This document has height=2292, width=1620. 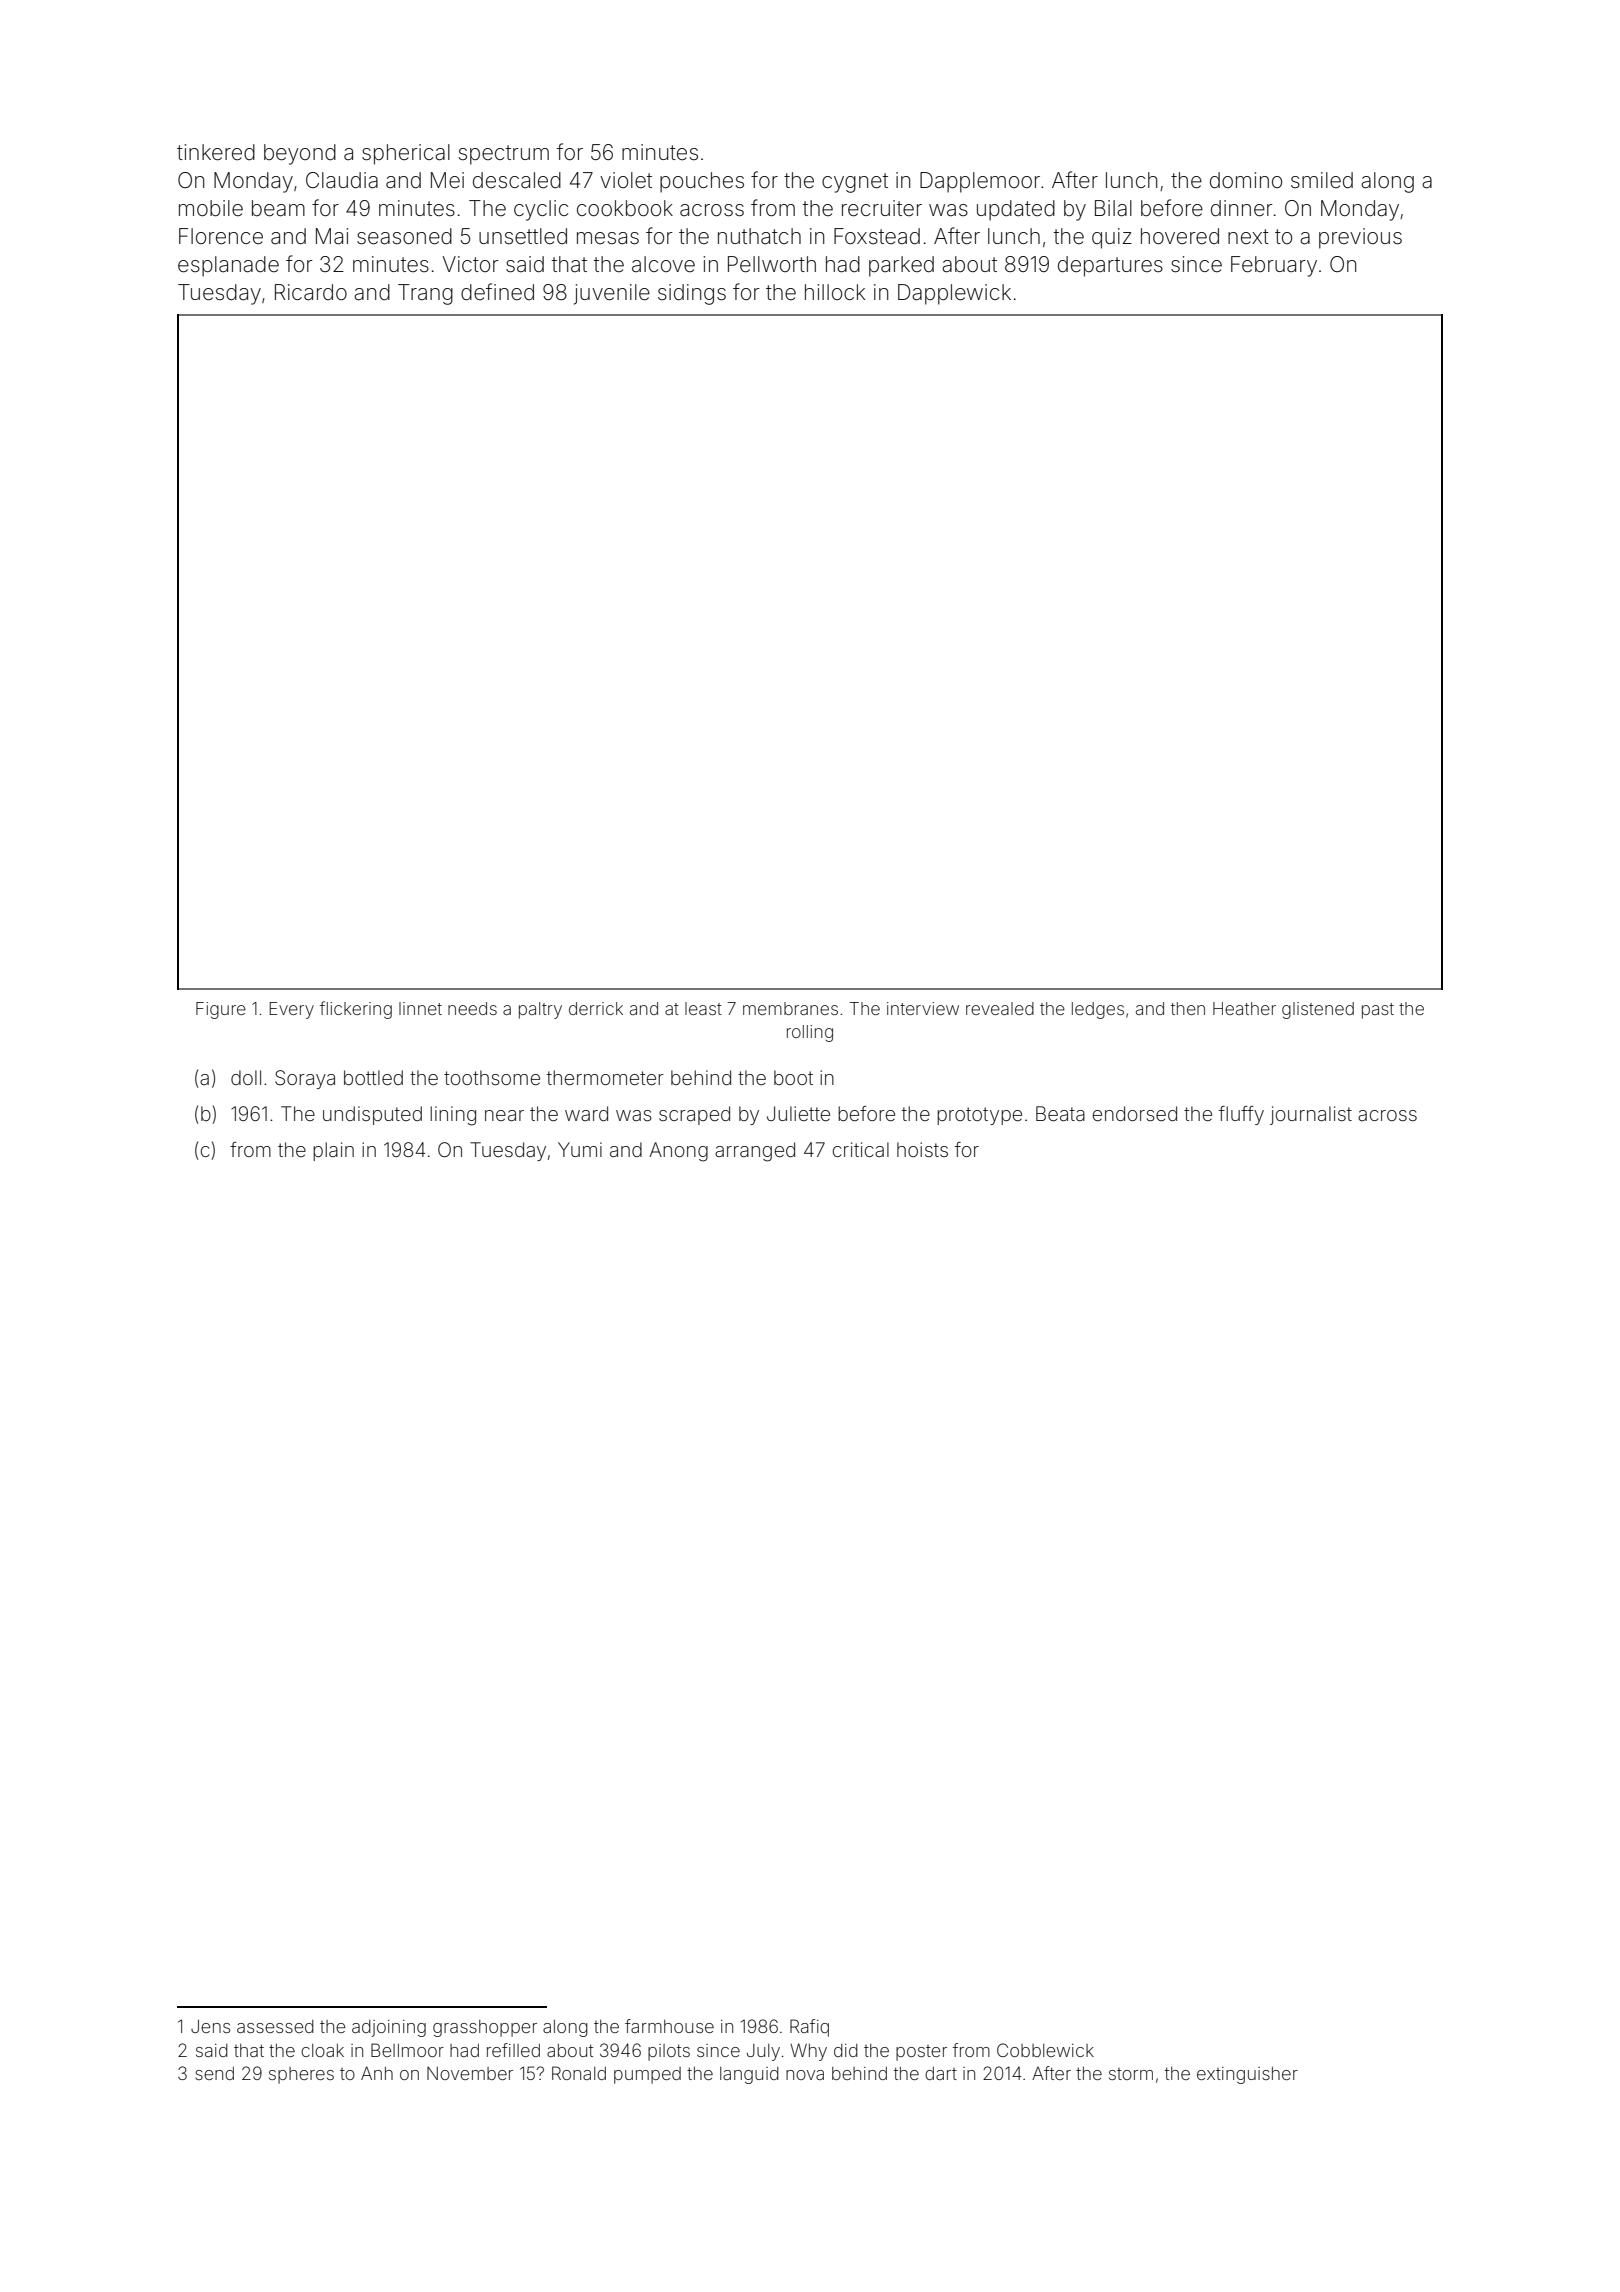 What do you see at coordinates (605, 1077) in the document?
I see `thermometer` at bounding box center [605, 1077].
